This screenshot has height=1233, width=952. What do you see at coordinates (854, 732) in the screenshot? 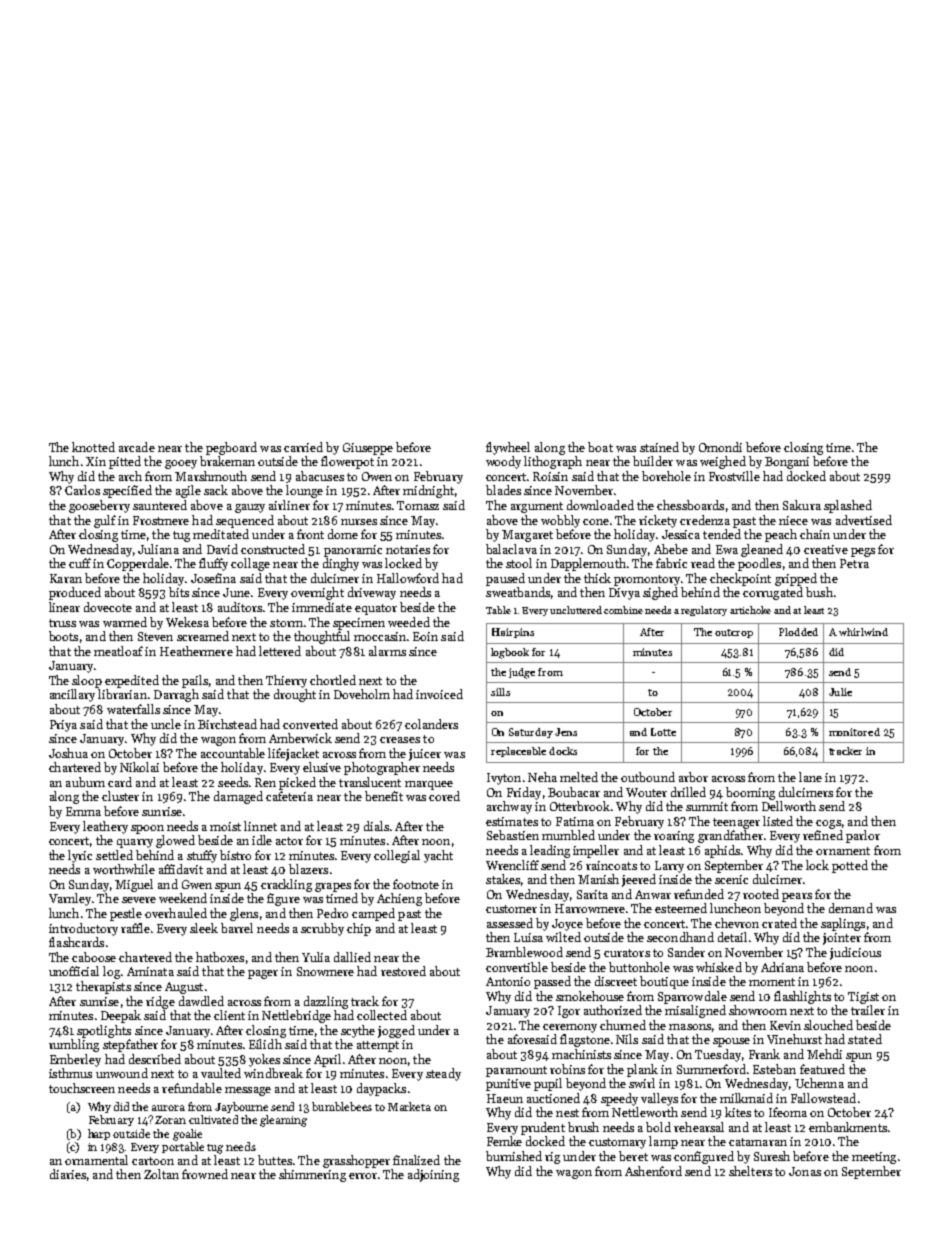
I see `monitored` at bounding box center [854, 732].
